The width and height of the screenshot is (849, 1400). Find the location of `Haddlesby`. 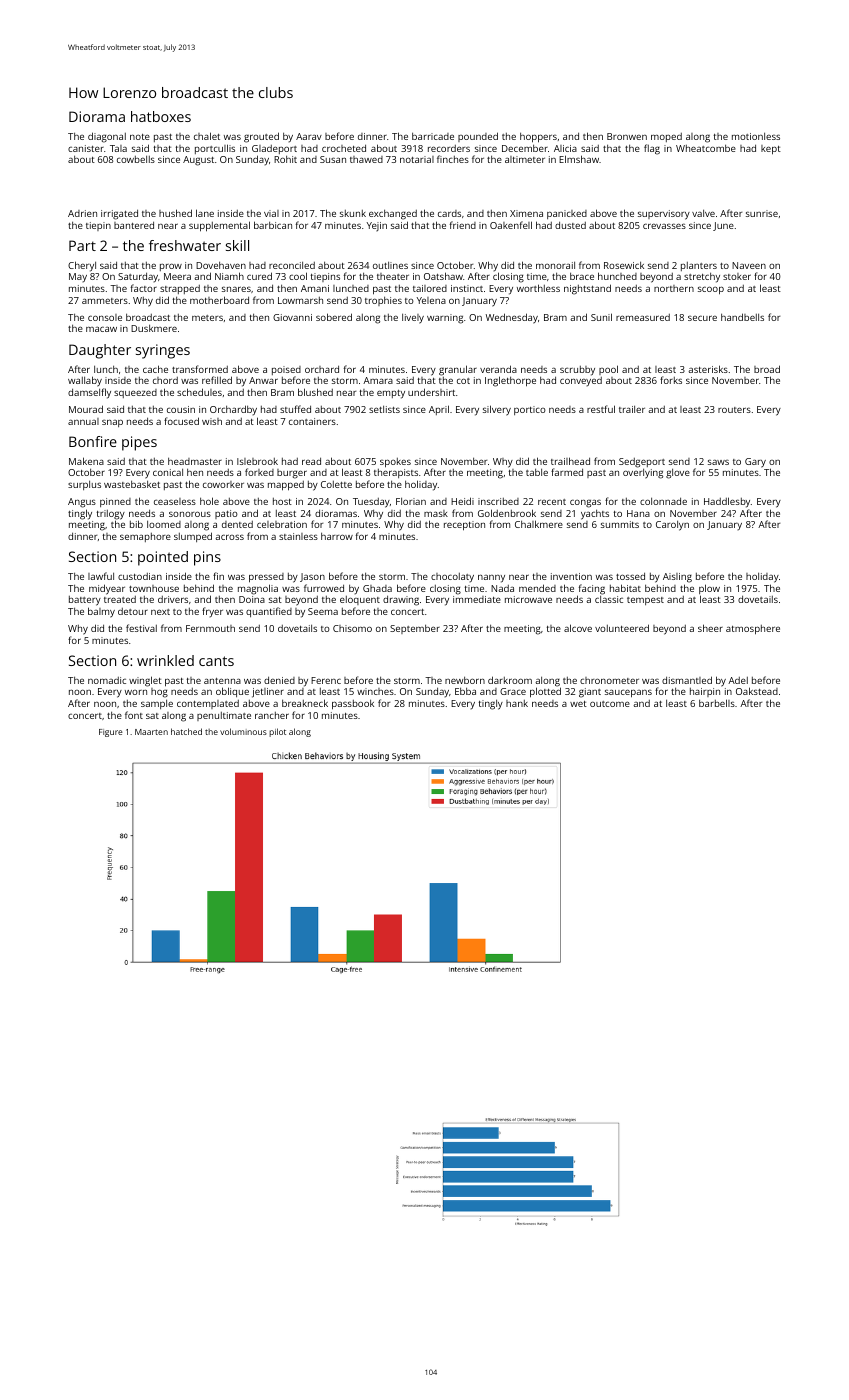

Haddlesby is located at coordinates (727, 502).
